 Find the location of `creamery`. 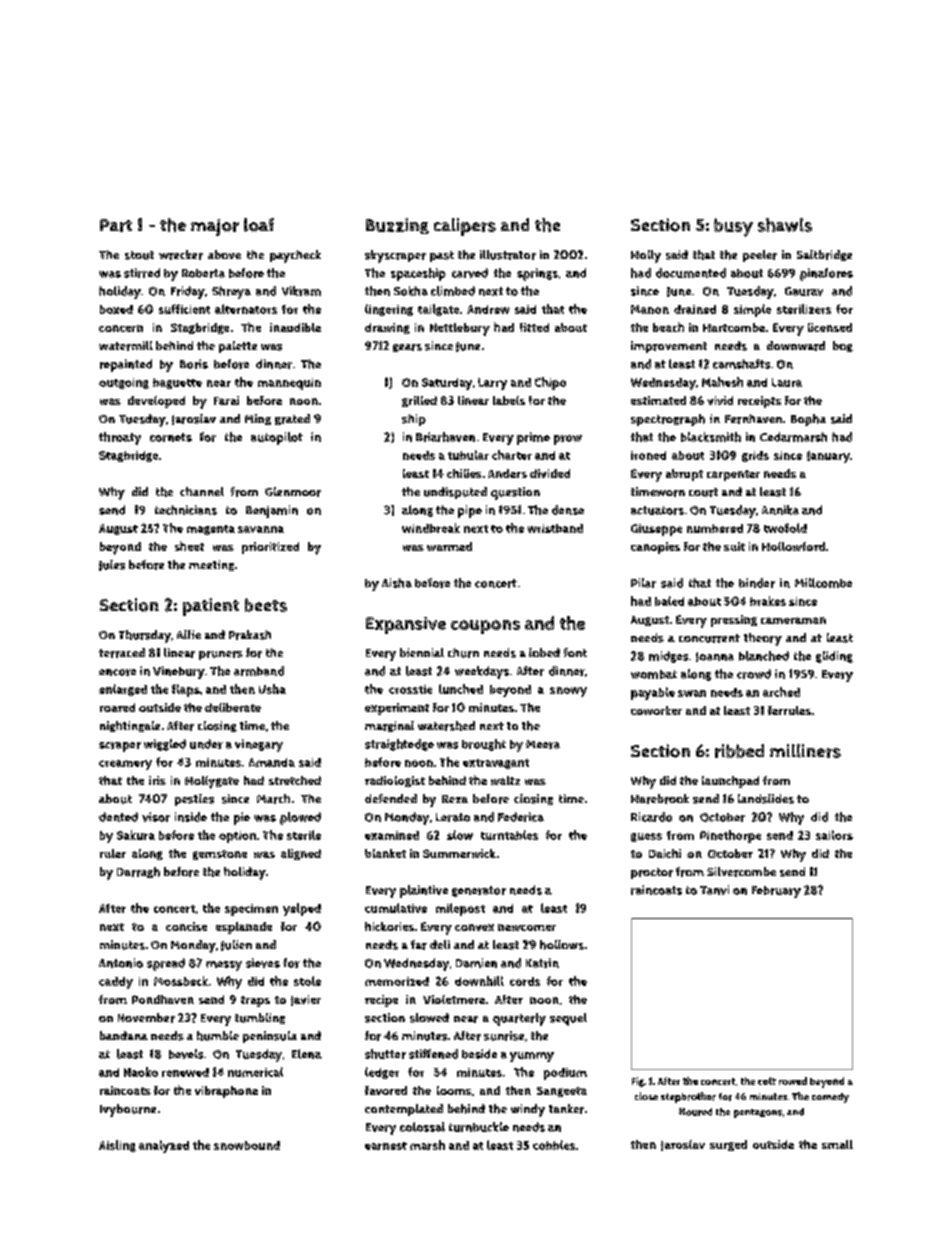

creamery is located at coordinates (125, 765).
